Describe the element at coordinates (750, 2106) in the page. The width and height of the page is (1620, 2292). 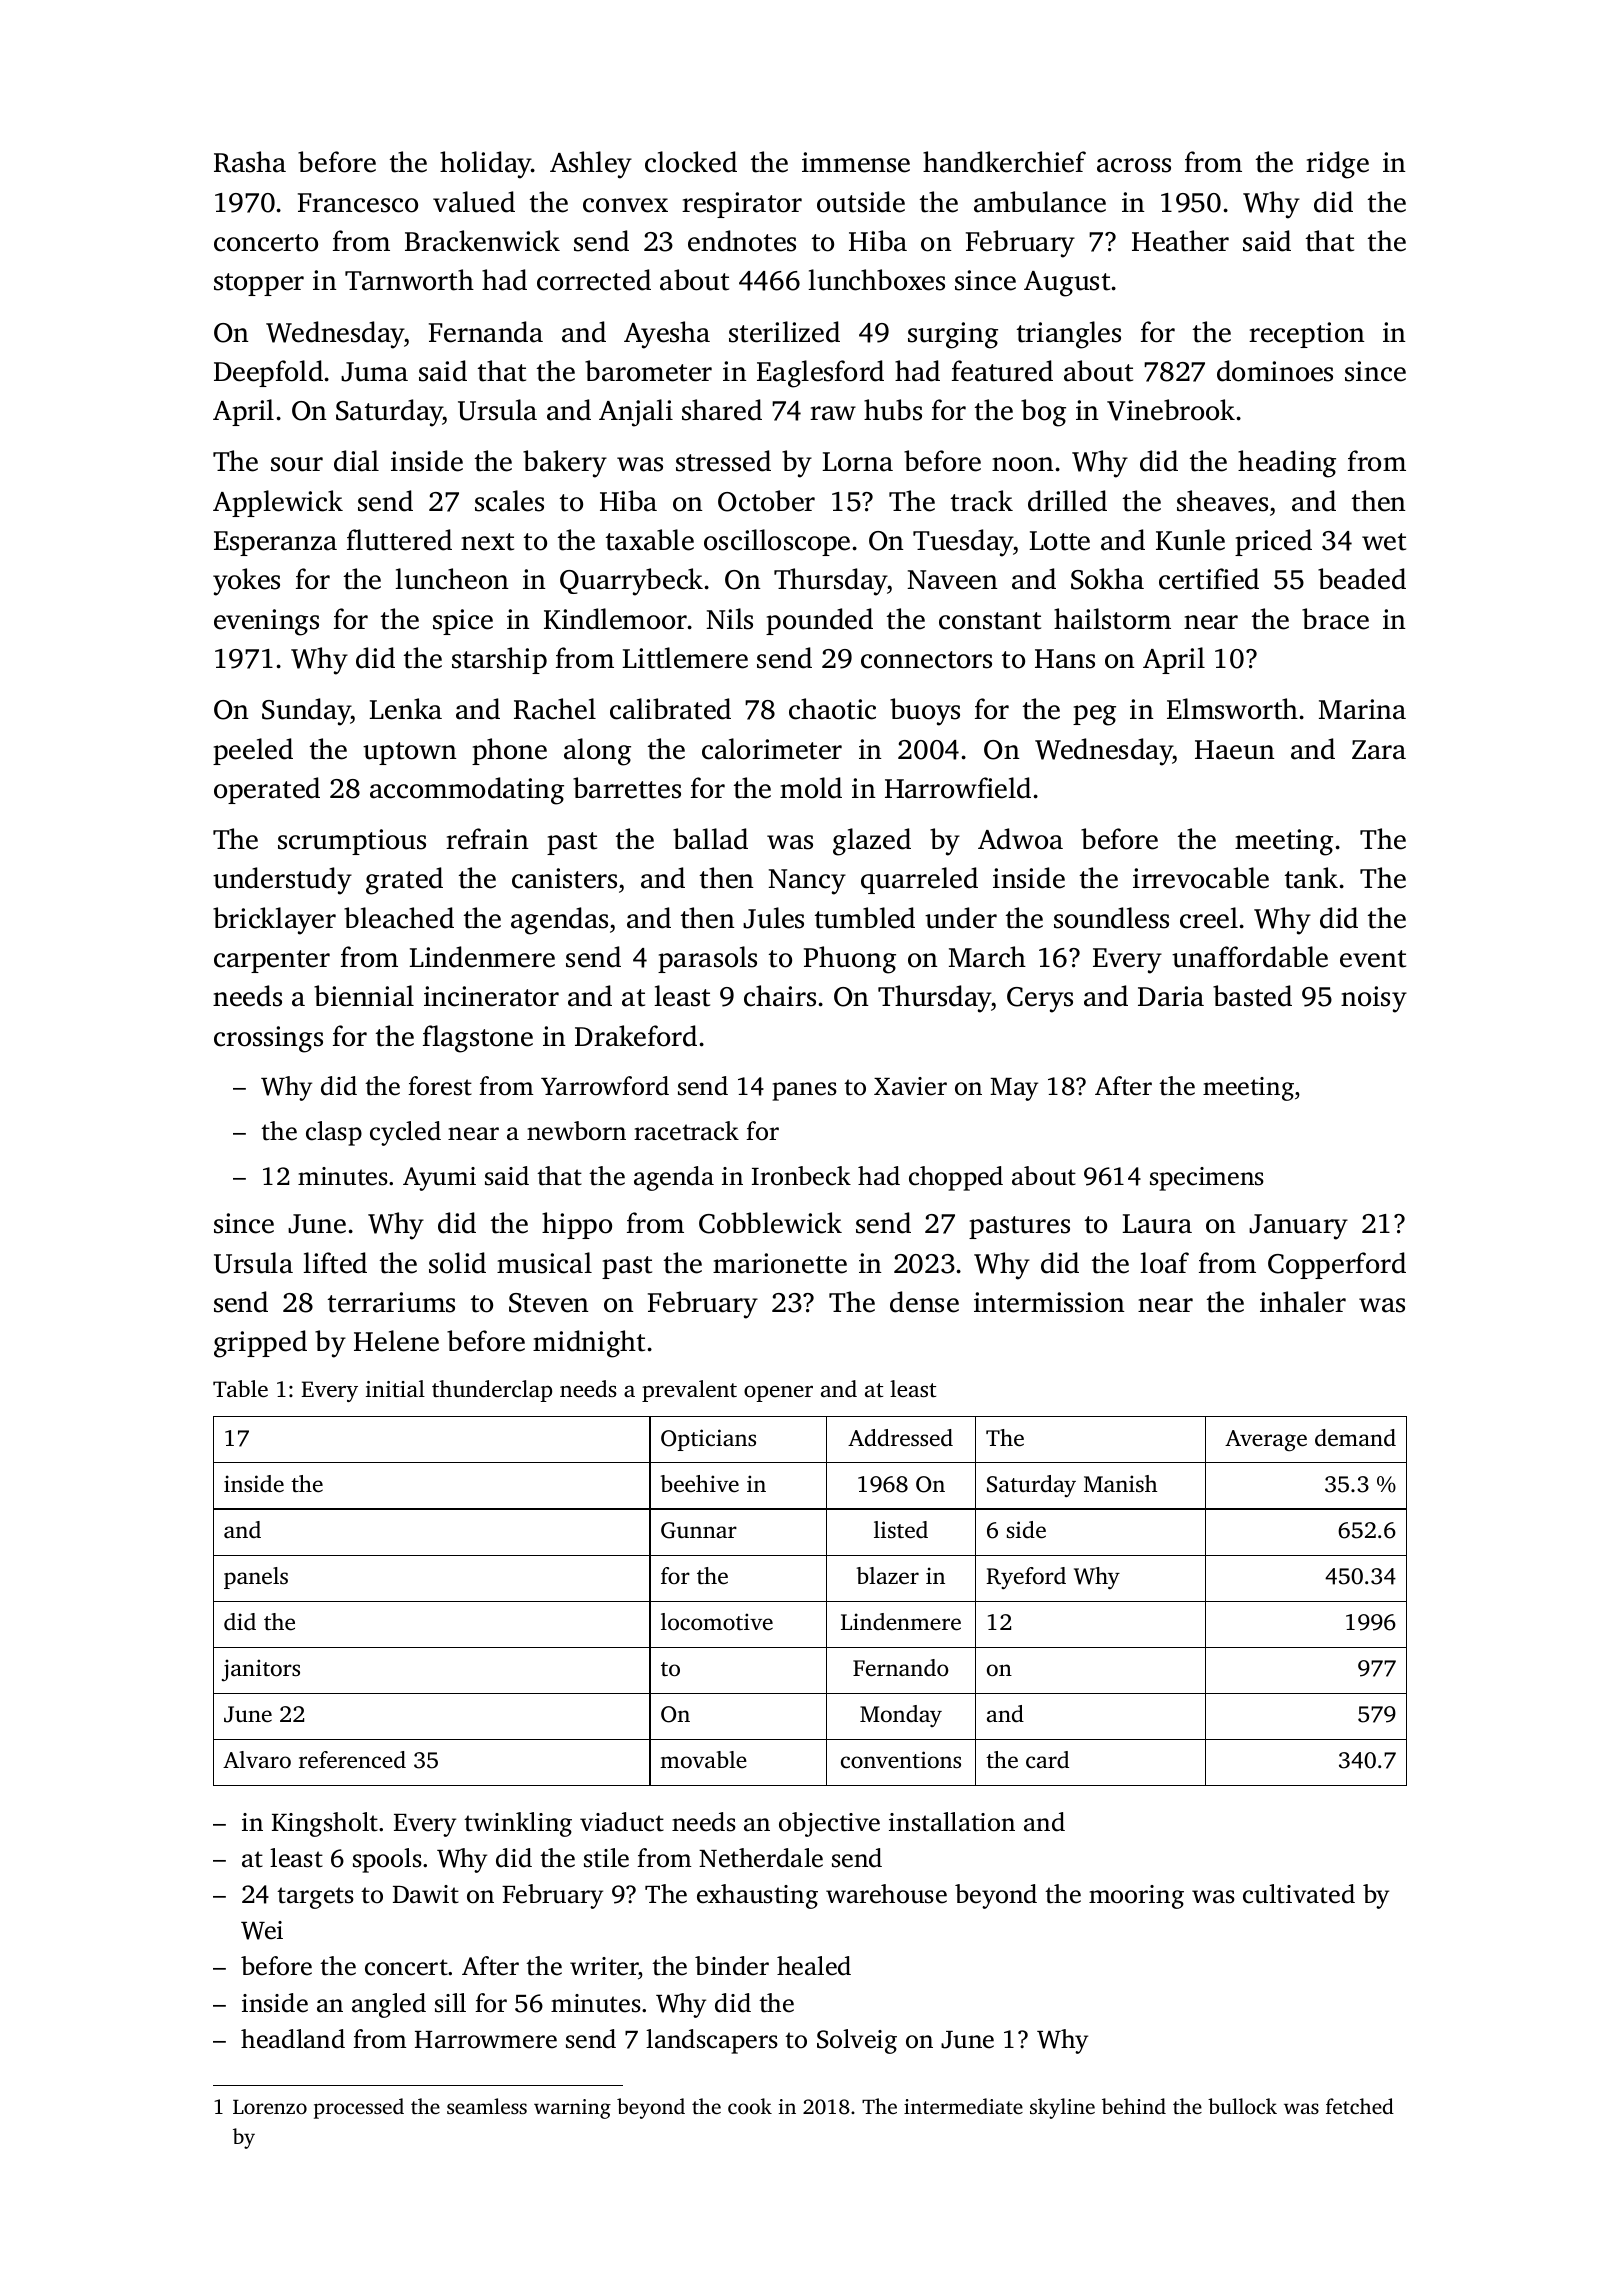
I see `cook` at that location.
